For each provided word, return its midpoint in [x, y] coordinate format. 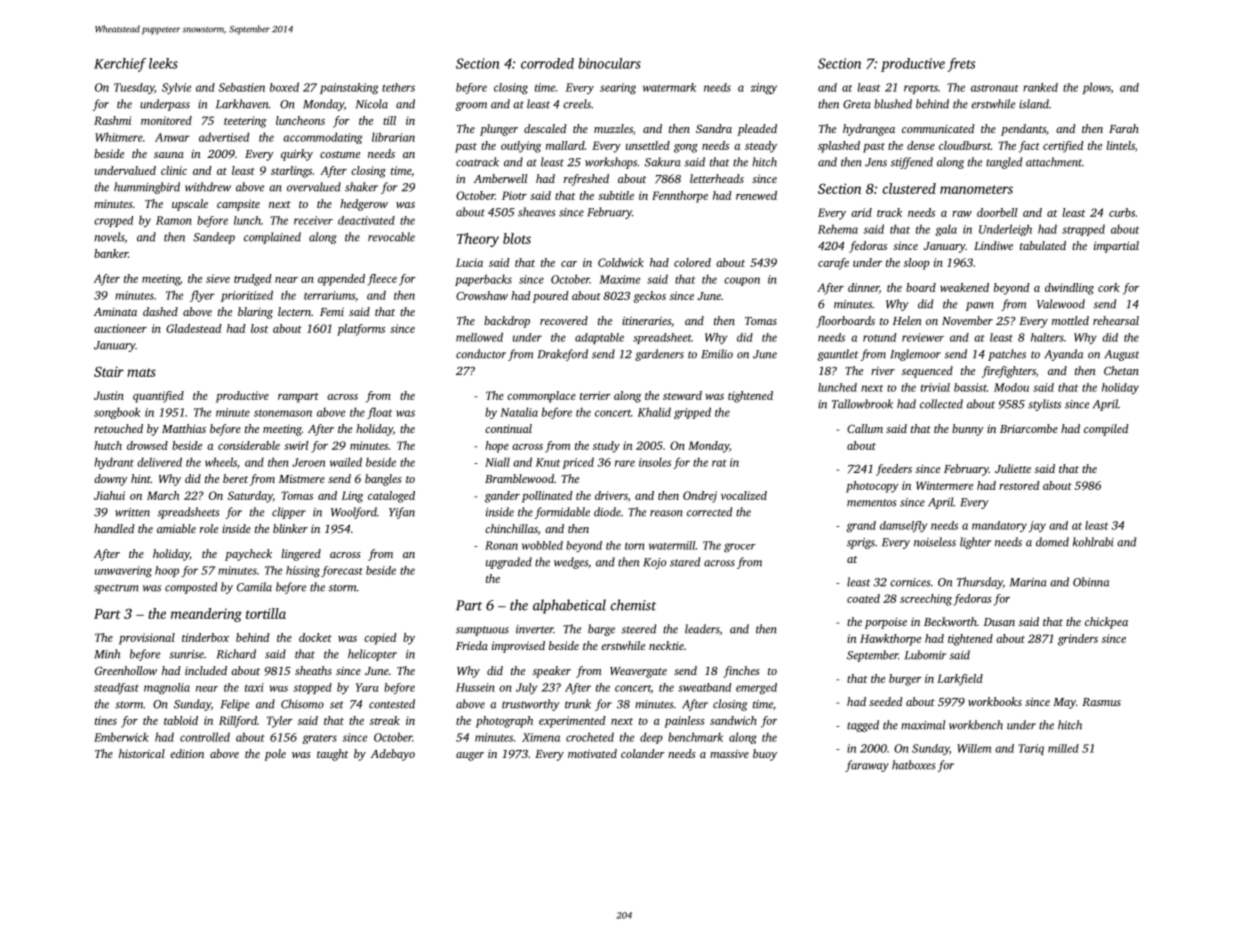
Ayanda [1063, 355]
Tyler [280, 722]
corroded [547, 63]
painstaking [349, 88]
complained [272, 238]
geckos [650, 297]
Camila [254, 587]
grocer [740, 547]
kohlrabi [1093, 542]
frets [961, 65]
